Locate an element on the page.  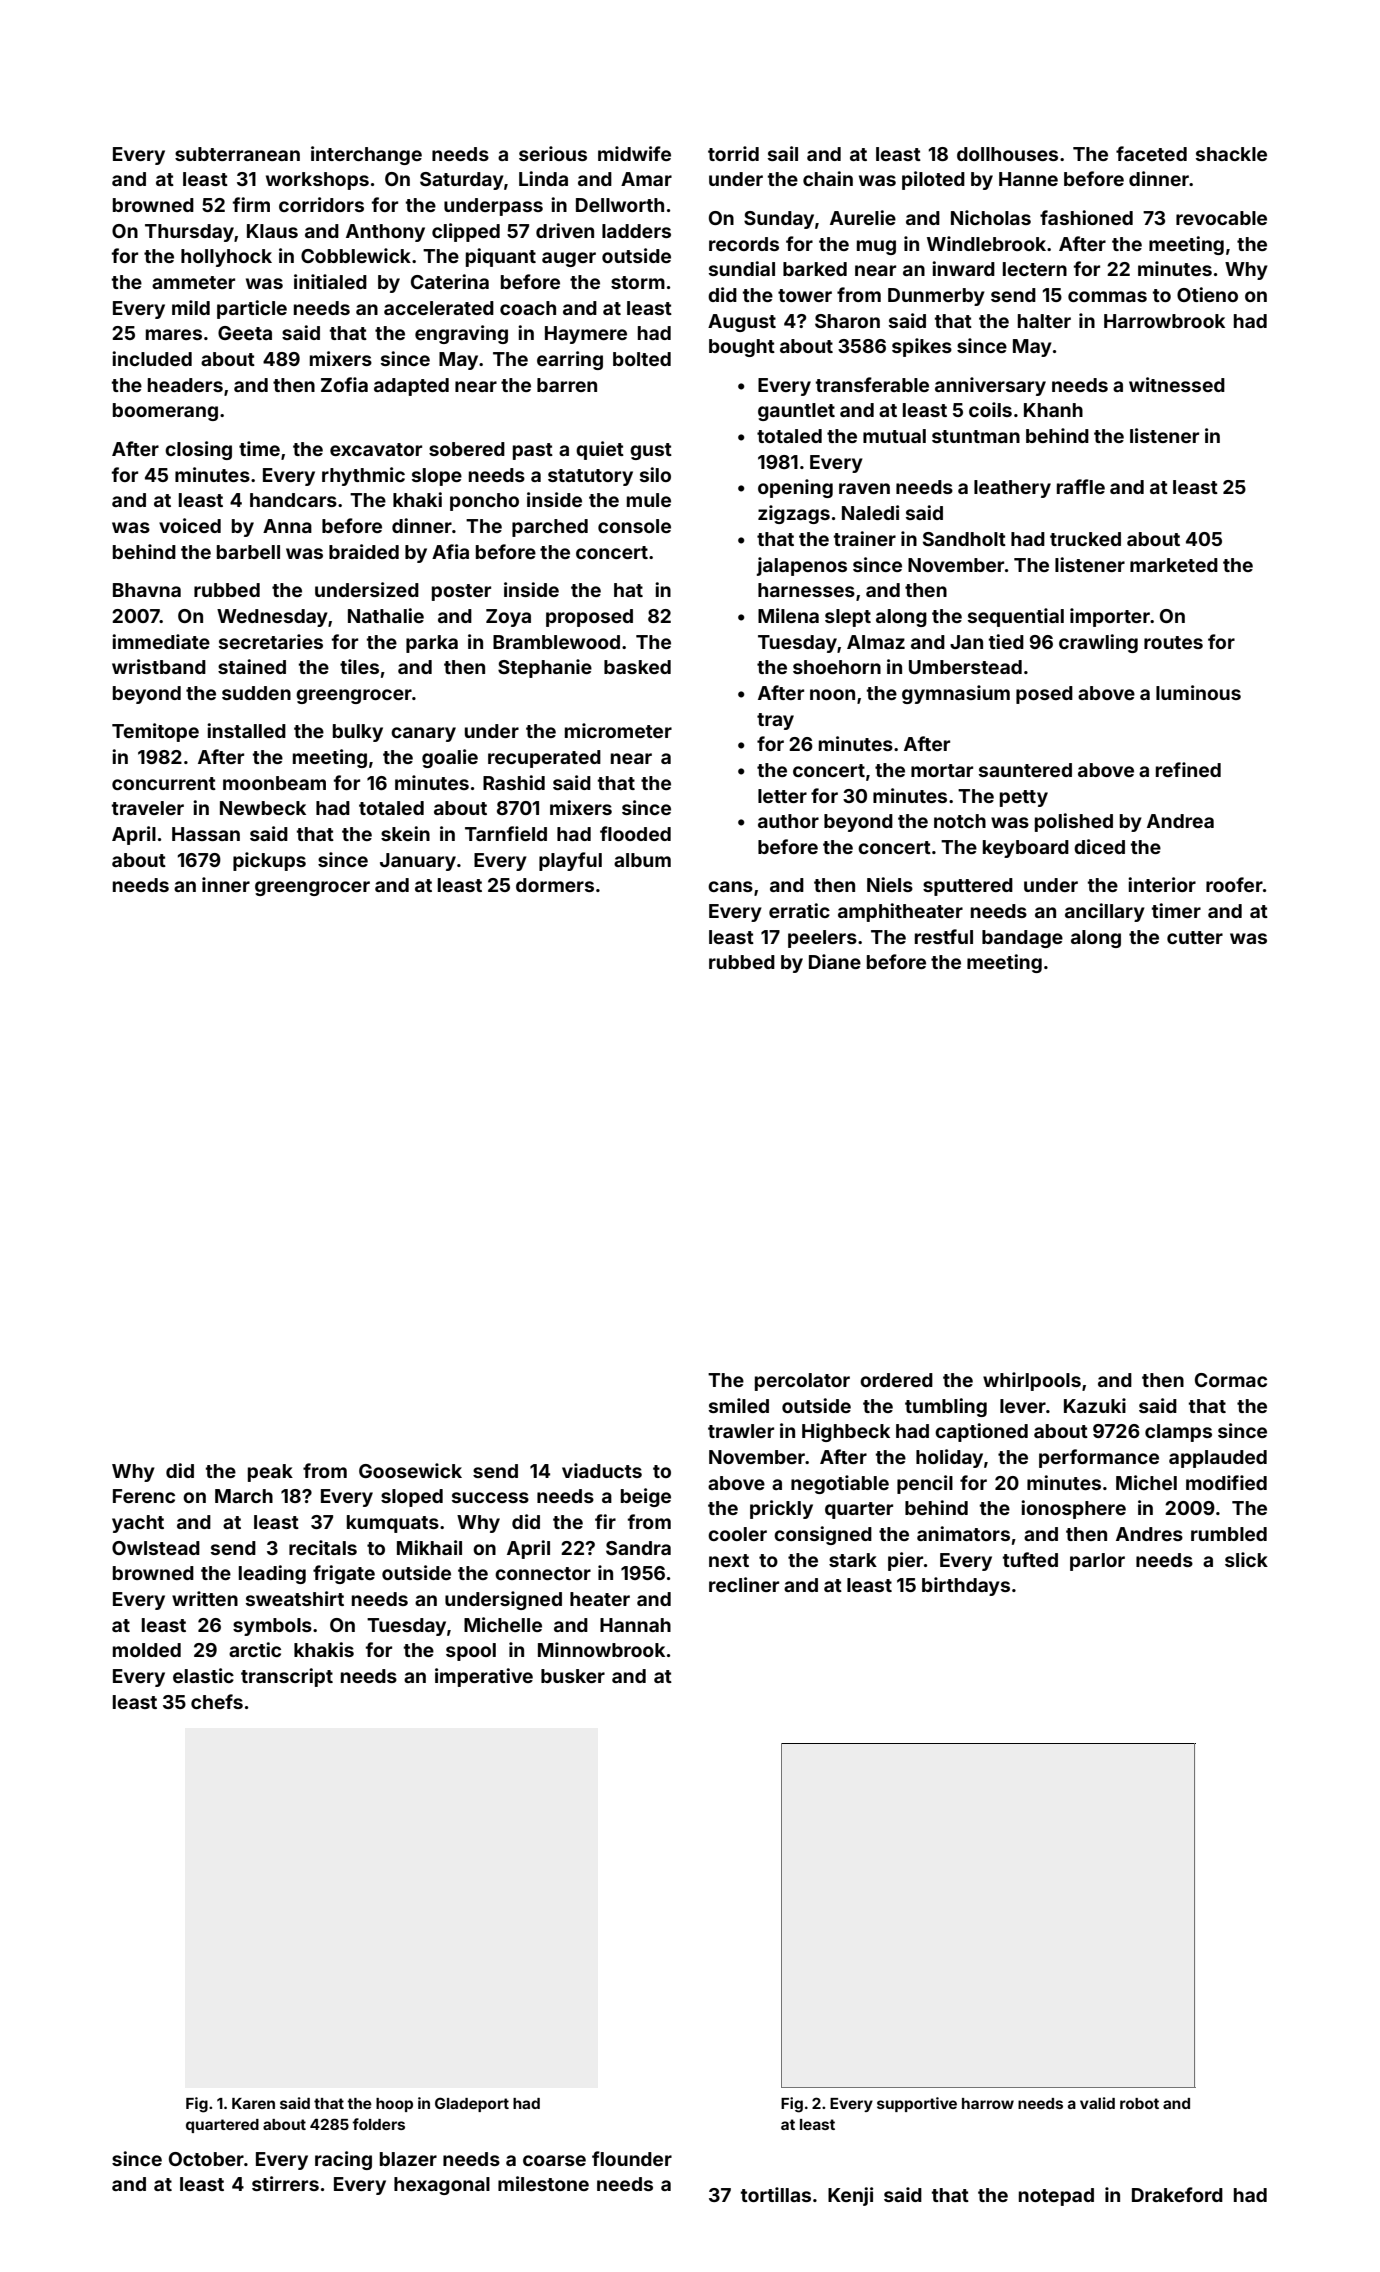
Kenji is located at coordinates (850, 2196).
